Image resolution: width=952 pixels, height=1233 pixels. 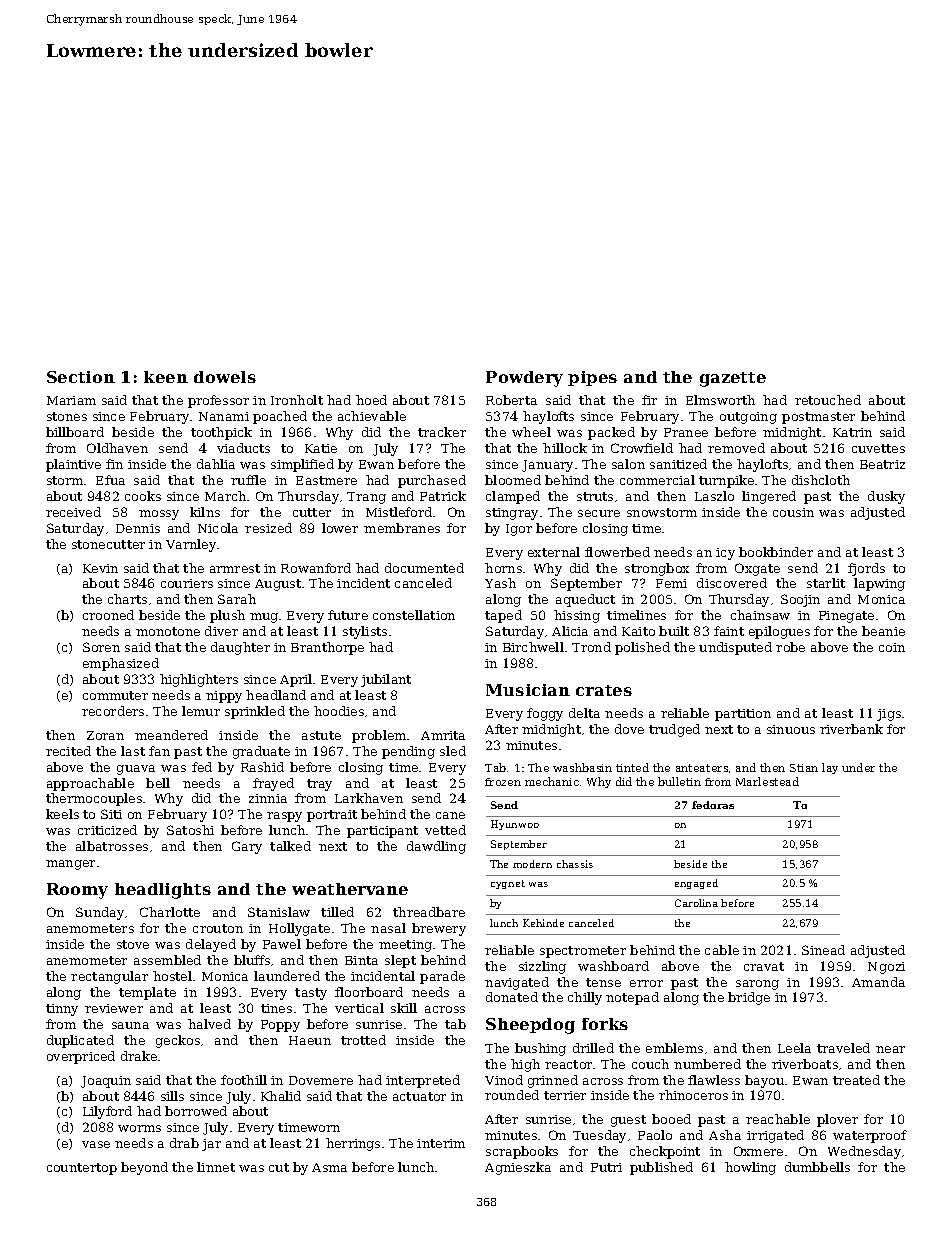 What do you see at coordinates (879, 584) in the page?
I see `lapwing` at bounding box center [879, 584].
